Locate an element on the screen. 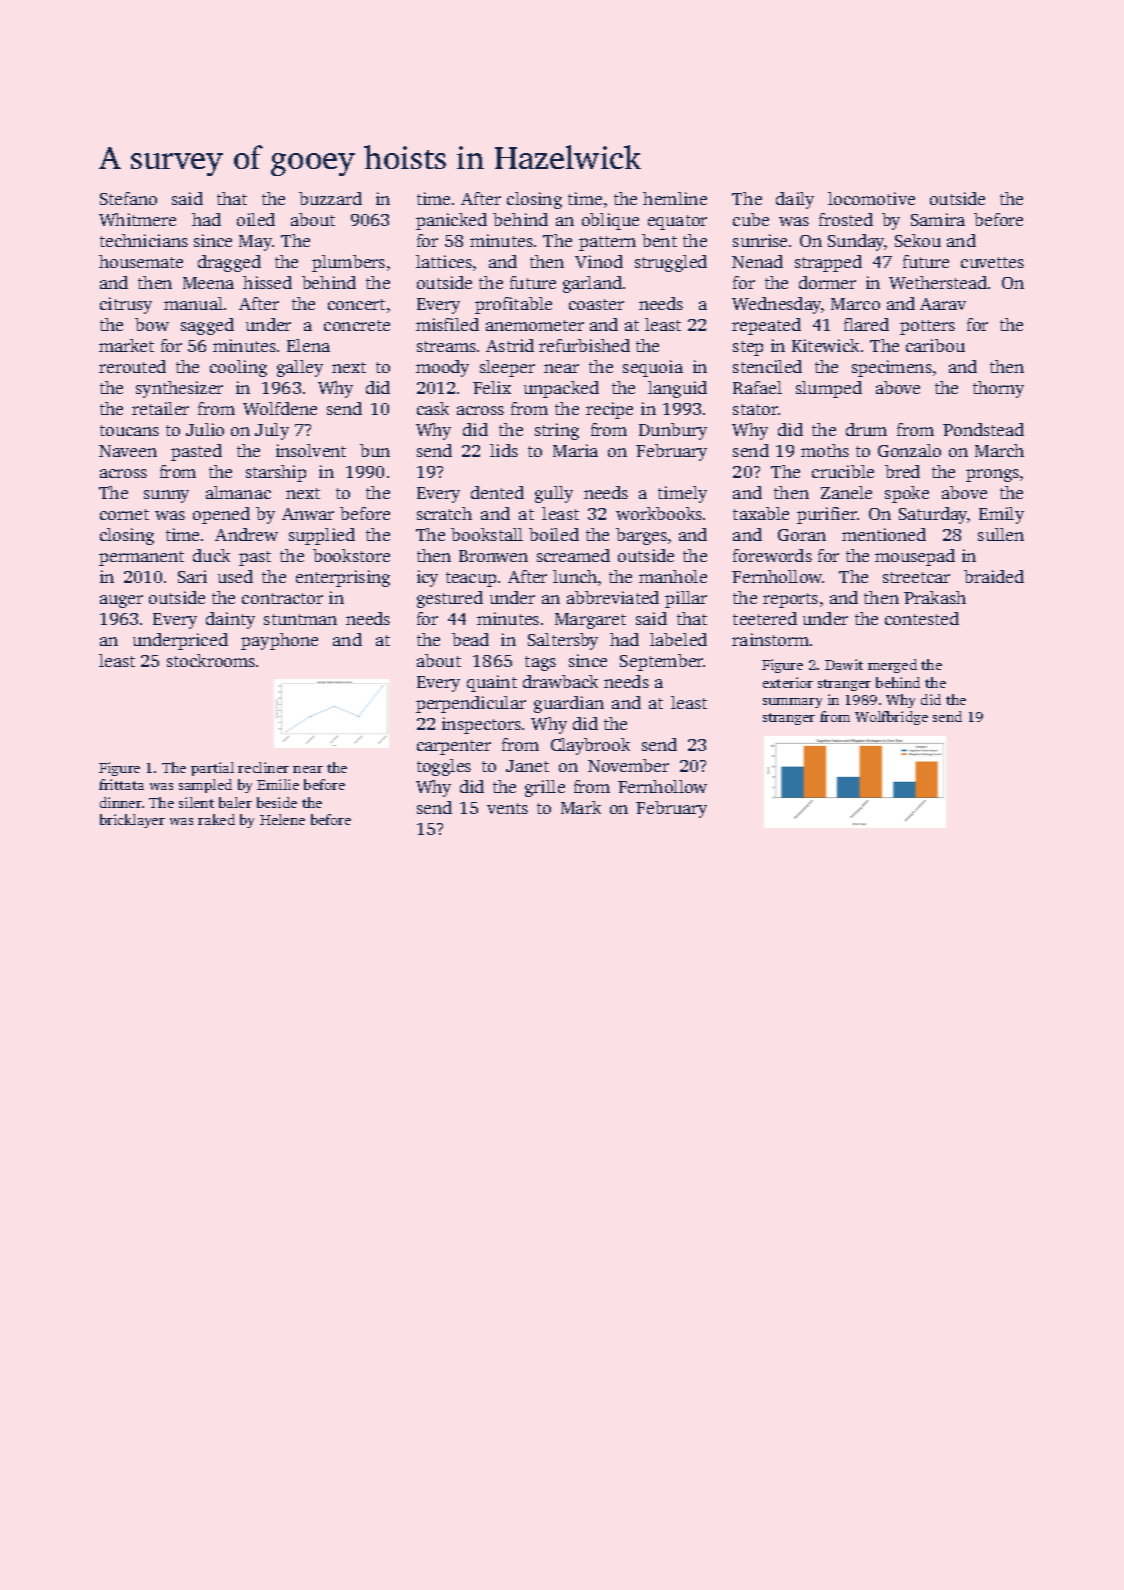 The image size is (1124, 1590). contractor is located at coordinates (282, 598).
